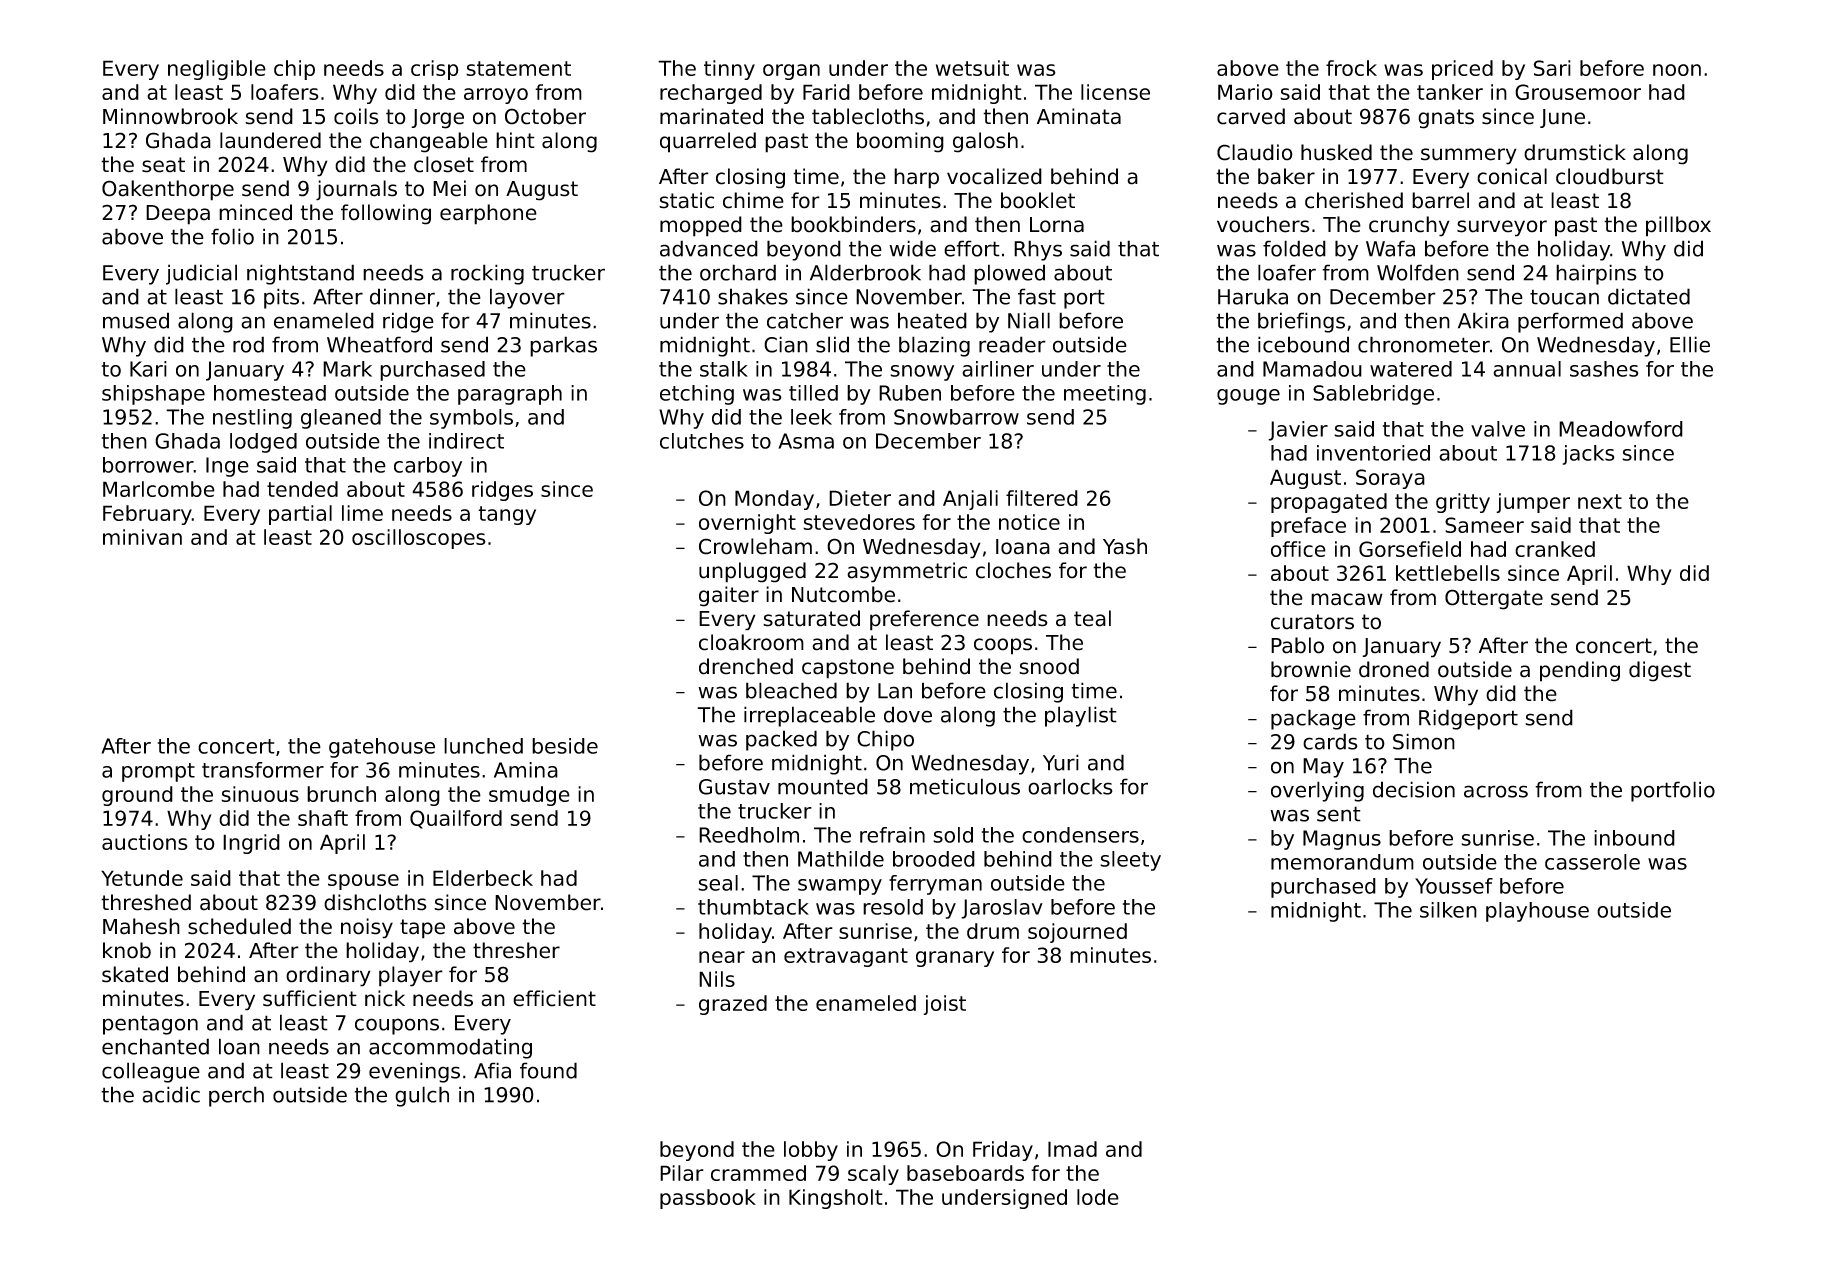 The height and width of the screenshot is (1288, 1822). What do you see at coordinates (701, 226) in the screenshot?
I see `mopped` at bounding box center [701, 226].
